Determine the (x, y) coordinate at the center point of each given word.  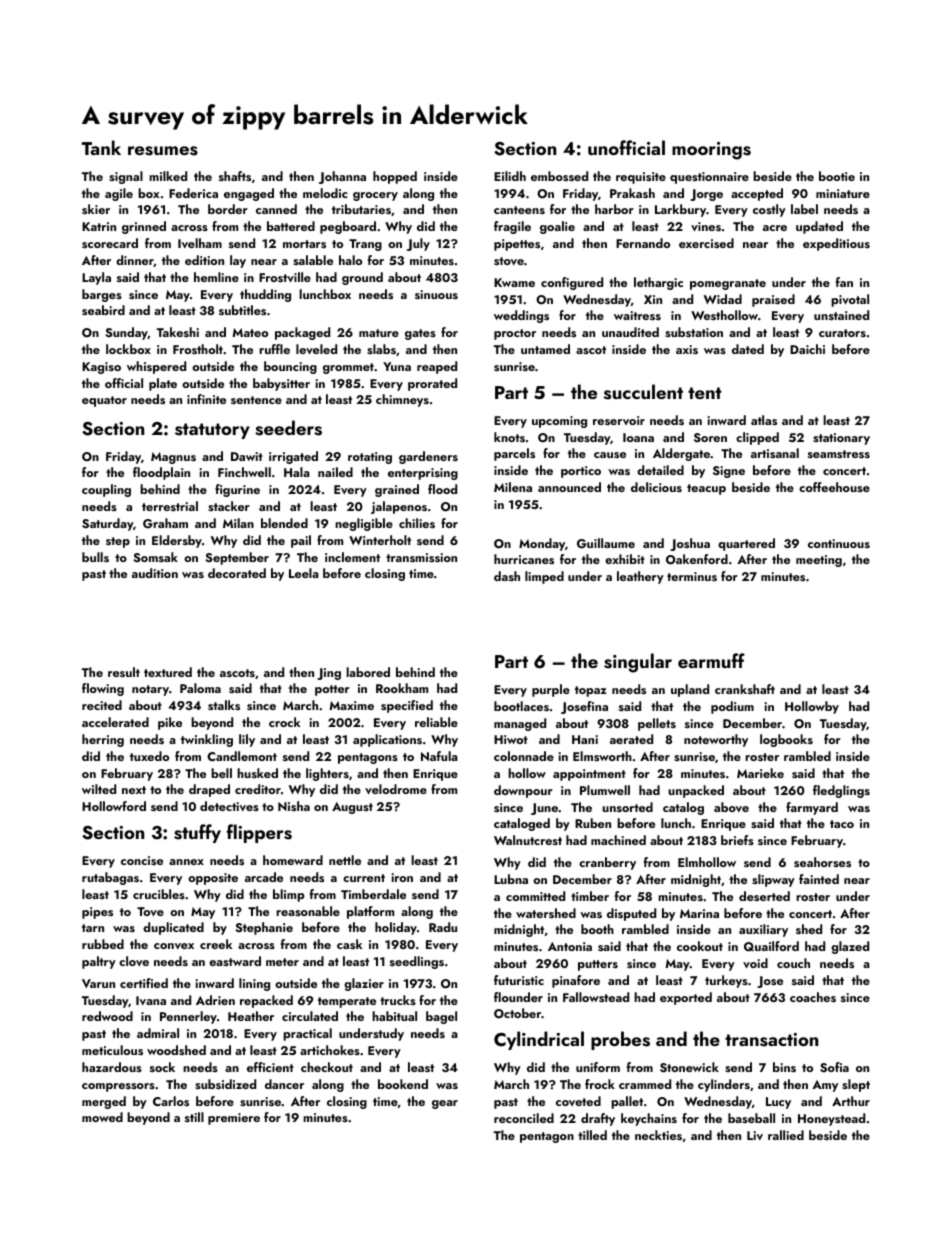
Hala (297, 472)
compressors (118, 1087)
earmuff (711, 660)
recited (102, 705)
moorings (711, 151)
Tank (101, 147)
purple (551, 690)
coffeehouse (834, 487)
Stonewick (689, 1067)
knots (509, 437)
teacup (706, 489)
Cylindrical (539, 1040)
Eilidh (510, 176)
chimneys (402, 400)
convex (174, 946)
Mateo (250, 332)
